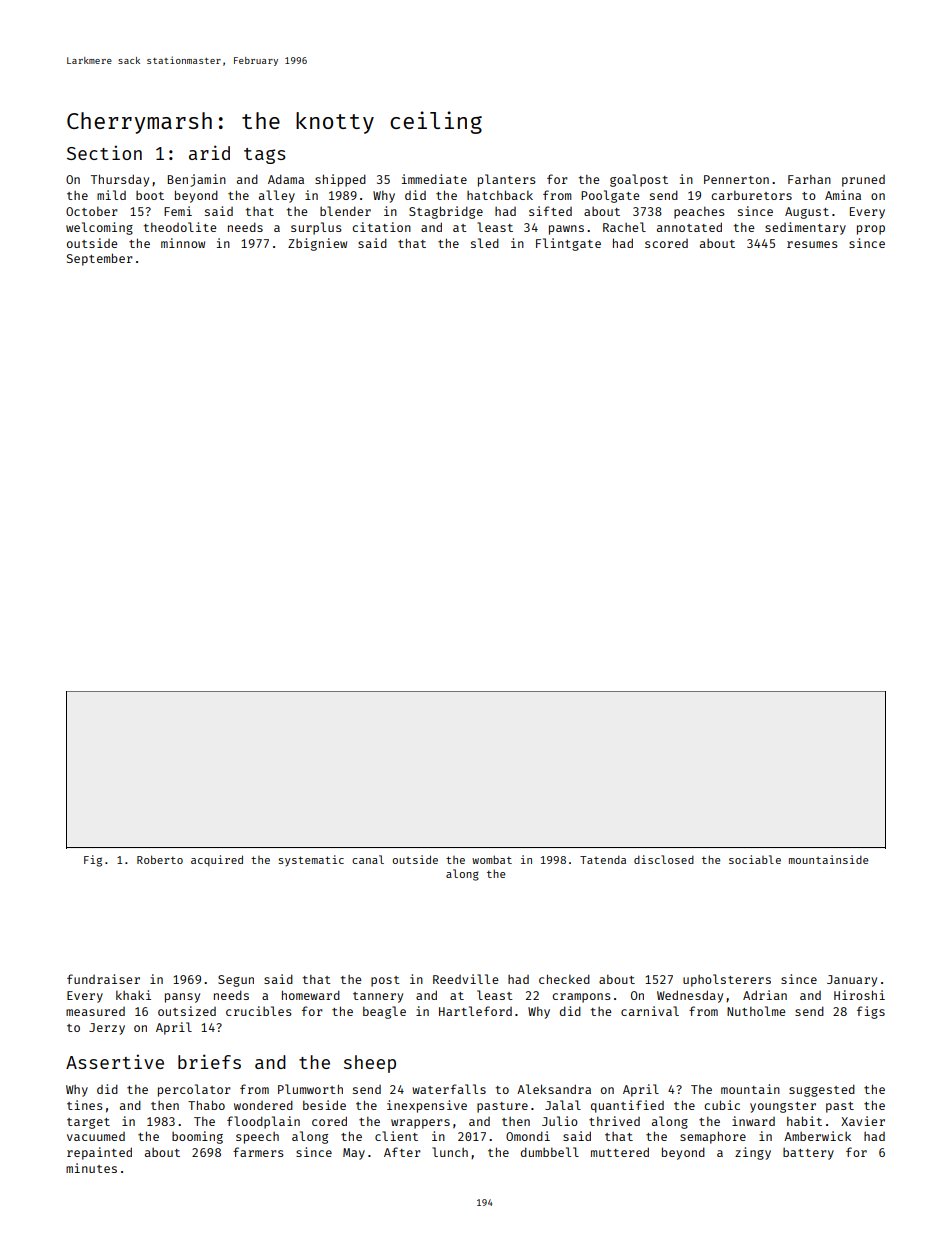 The width and height of the page is (952, 1233). Describe the element at coordinates (160, 859) in the page. I see `Roberto` at that location.
